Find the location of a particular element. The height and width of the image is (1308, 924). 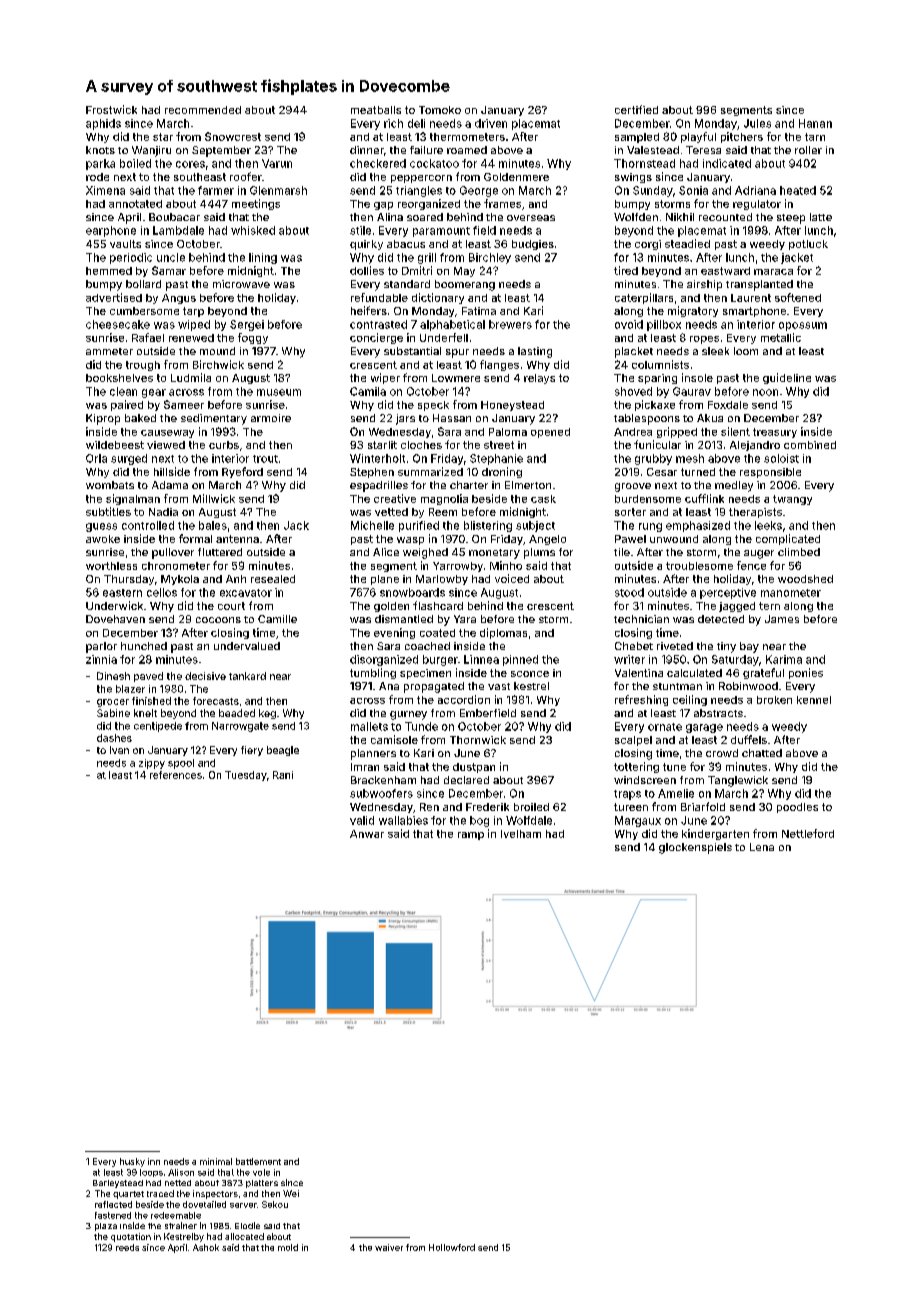

Nadia is located at coordinates (163, 512).
